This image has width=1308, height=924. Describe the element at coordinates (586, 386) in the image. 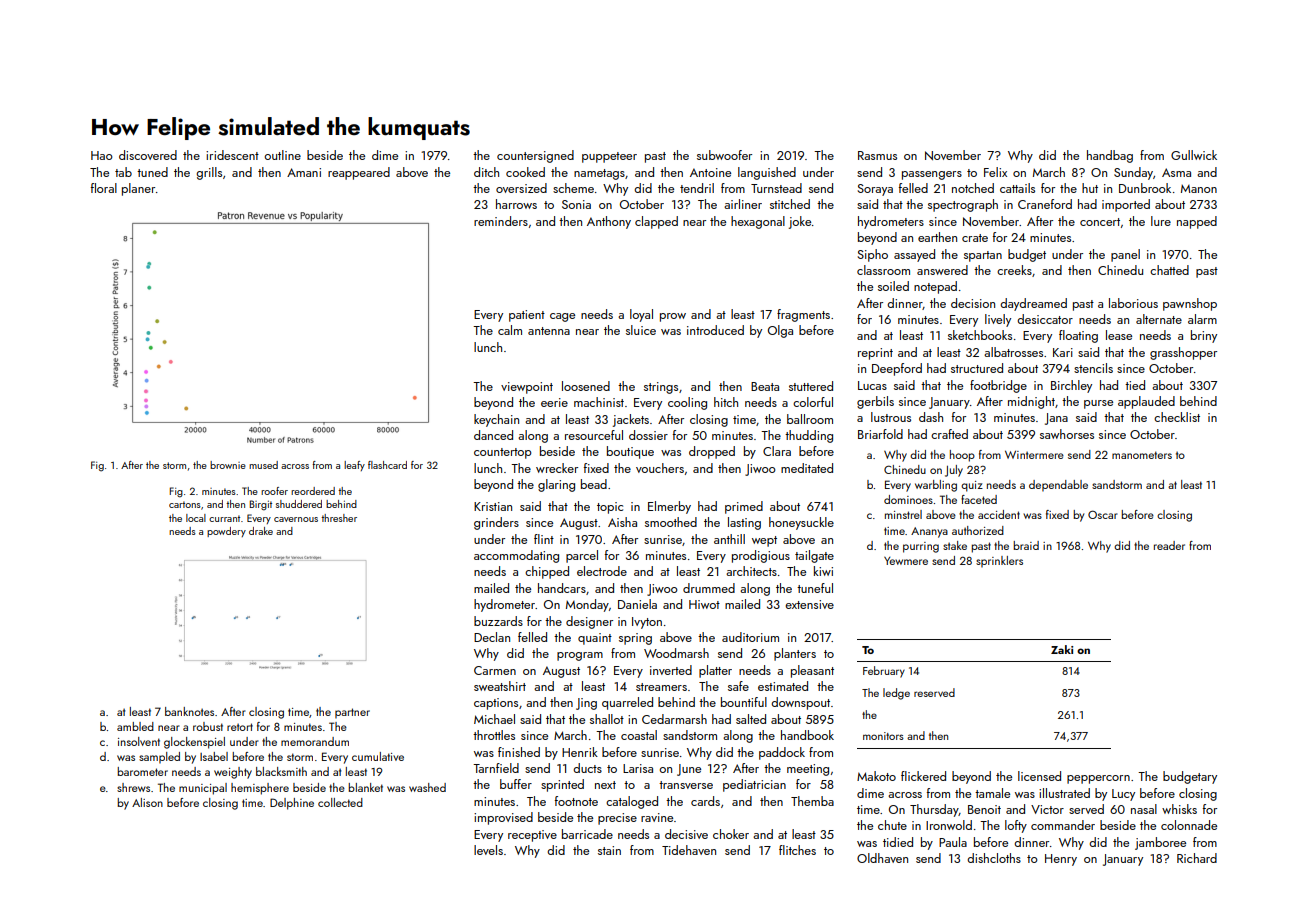

I see `loosened` at that location.
